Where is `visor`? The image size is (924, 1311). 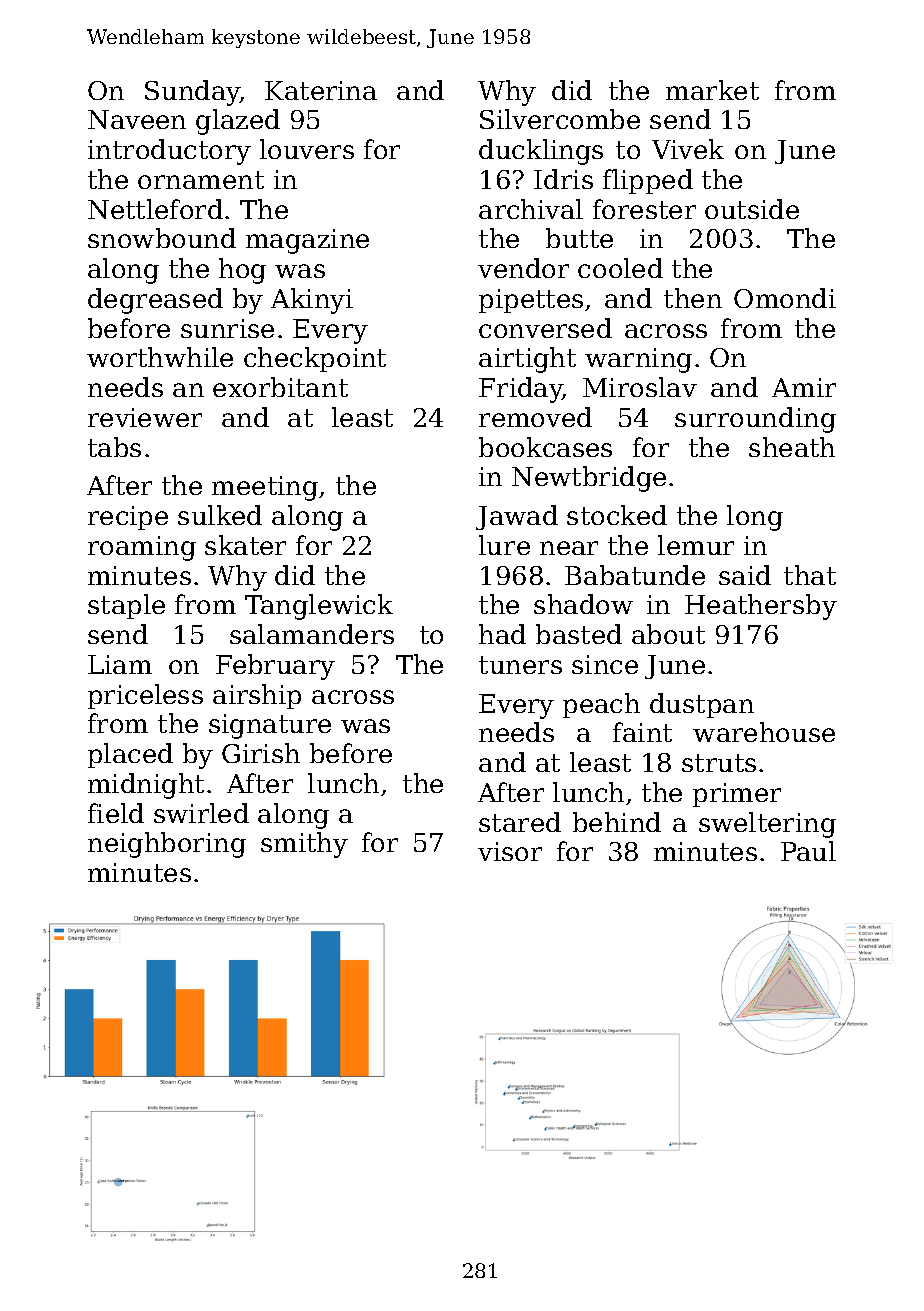 visor is located at coordinates (510, 851).
